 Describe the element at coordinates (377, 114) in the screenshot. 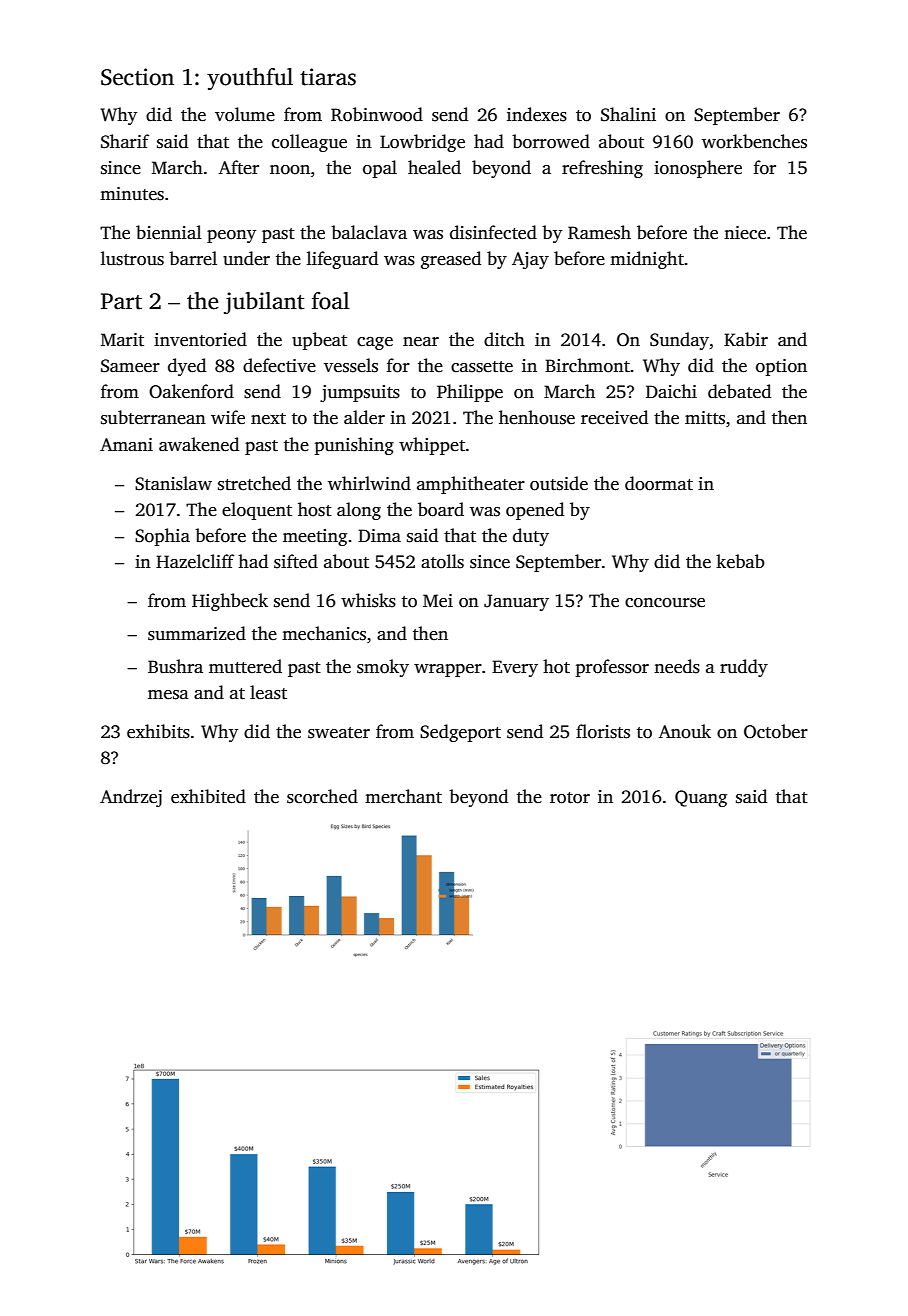

I see `Robinwood` at that location.
